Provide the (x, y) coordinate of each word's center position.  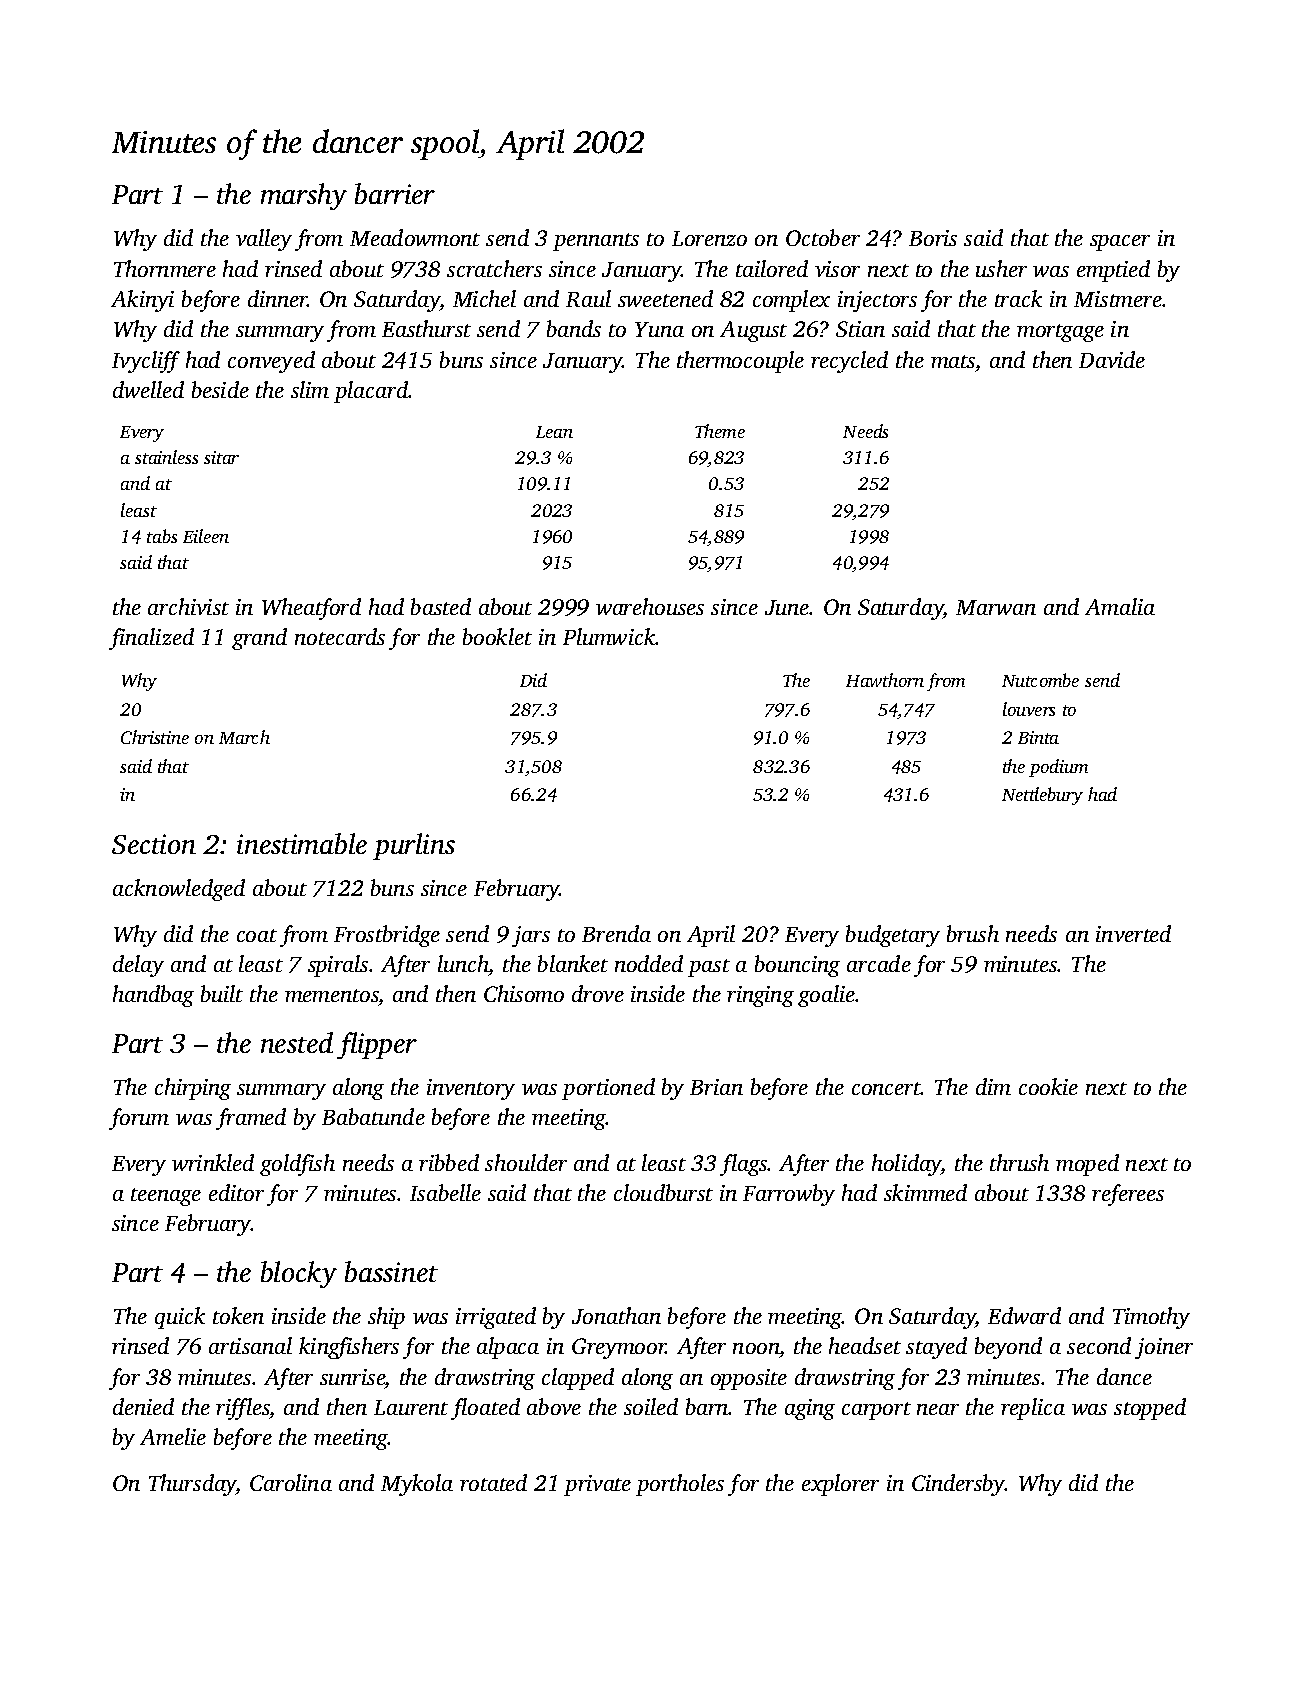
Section (154, 844)
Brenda (616, 933)
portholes (680, 1485)
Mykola (417, 1485)
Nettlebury (1042, 796)
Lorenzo (709, 238)
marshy (304, 196)
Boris (933, 238)
